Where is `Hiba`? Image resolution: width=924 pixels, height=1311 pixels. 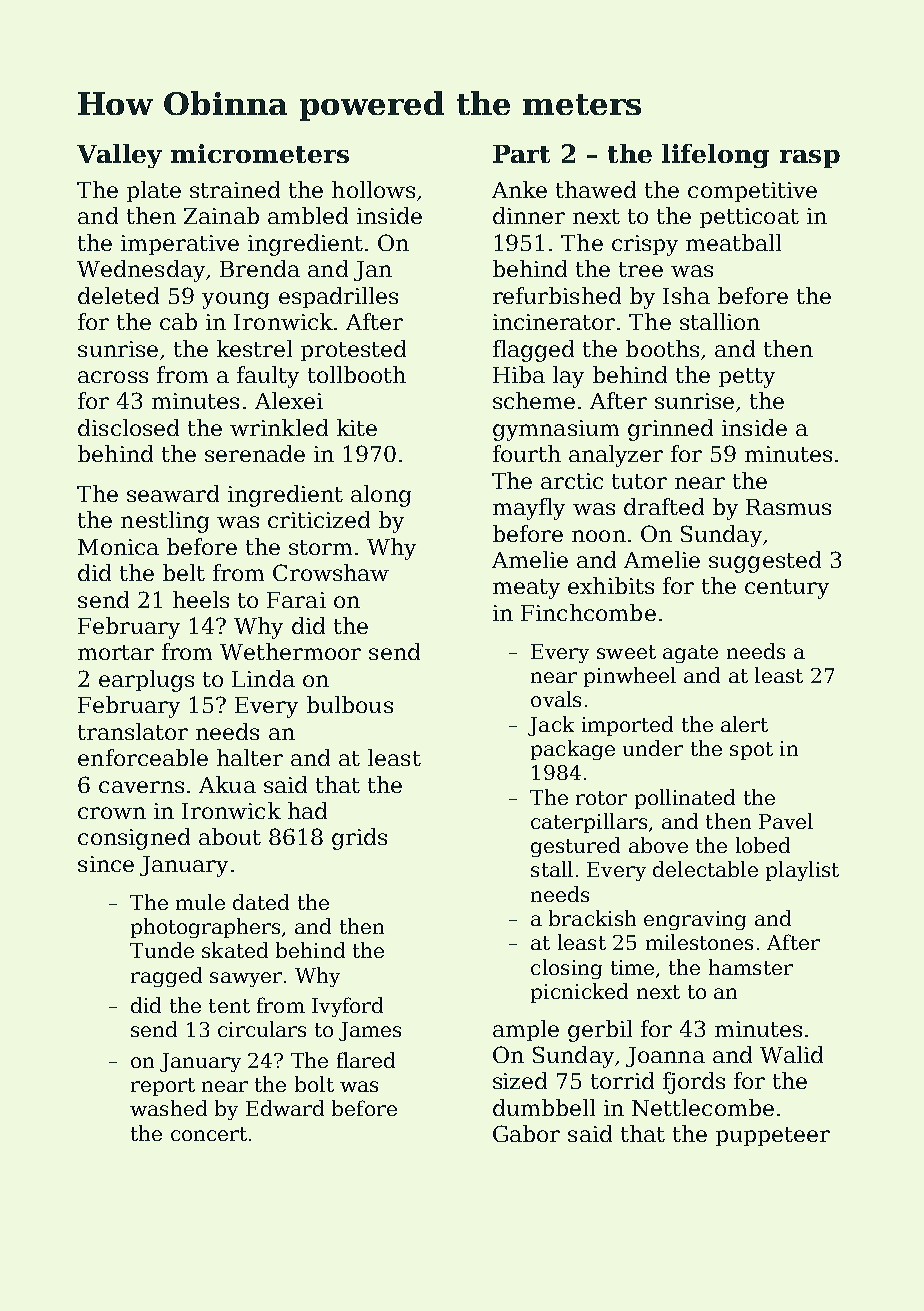
Hiba is located at coordinates (519, 374).
